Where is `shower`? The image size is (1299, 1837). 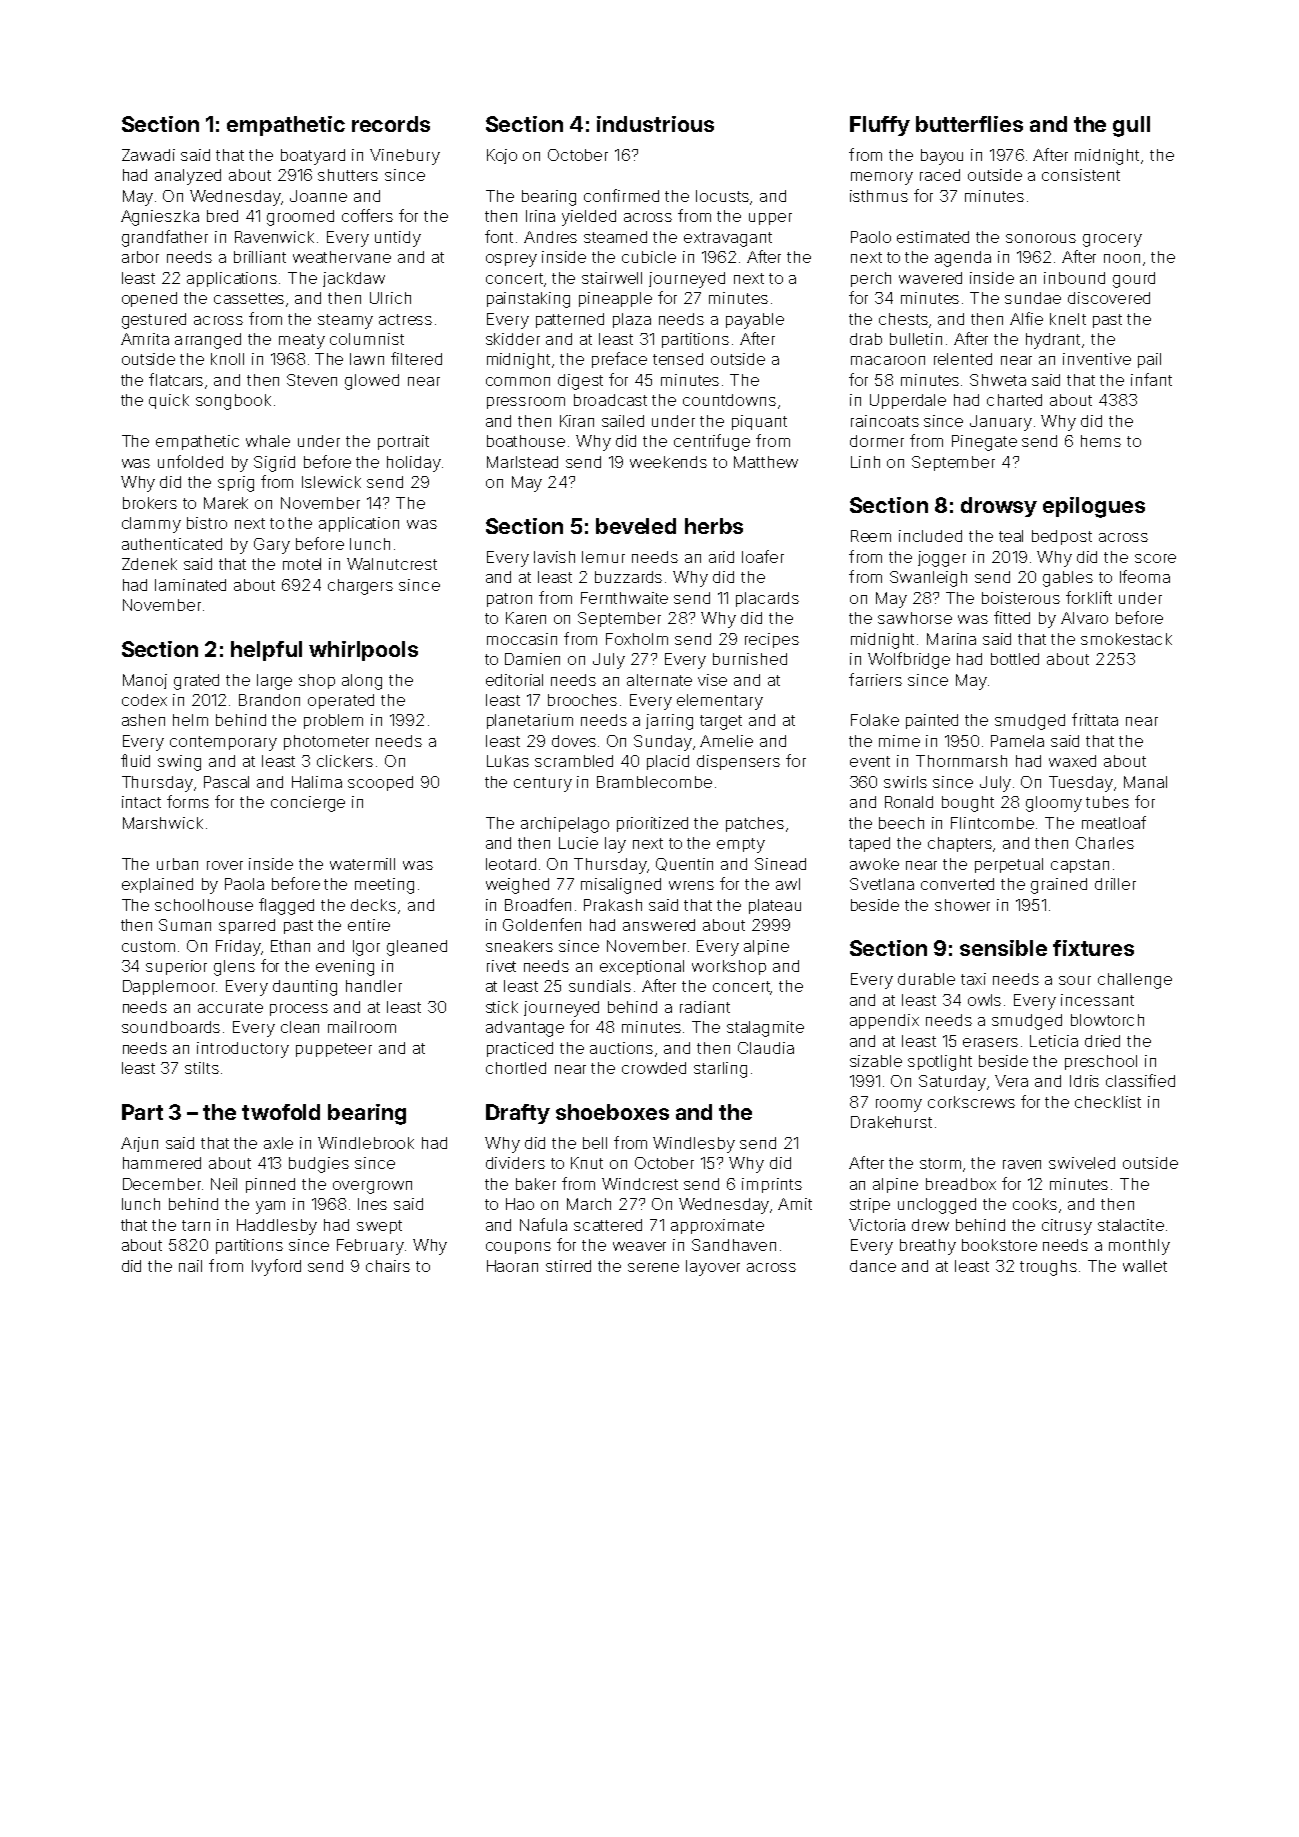
shower is located at coordinates (962, 905).
